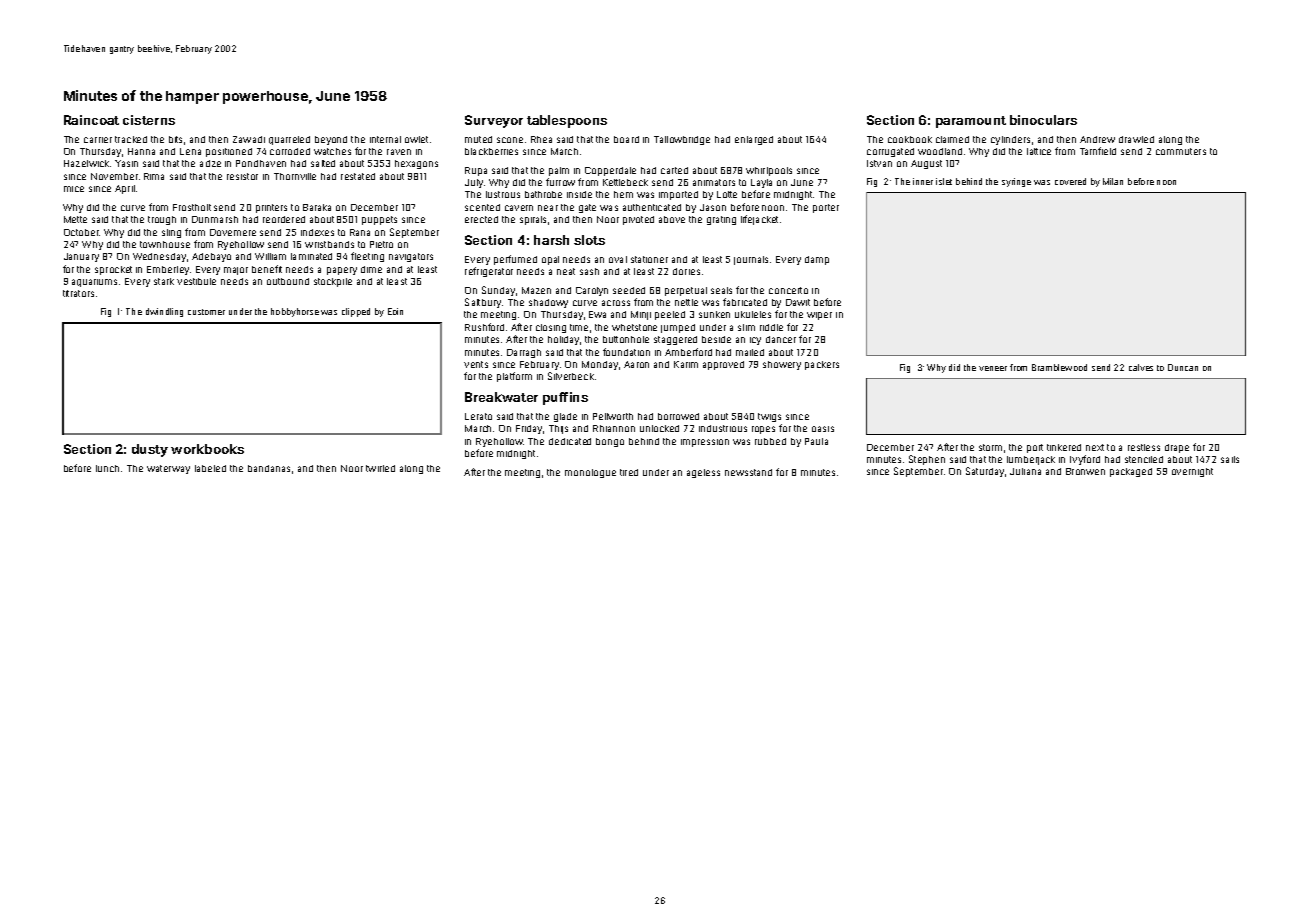 The height and width of the screenshot is (924, 1308). Describe the element at coordinates (74, 189) in the screenshot. I see `mice` at that location.
